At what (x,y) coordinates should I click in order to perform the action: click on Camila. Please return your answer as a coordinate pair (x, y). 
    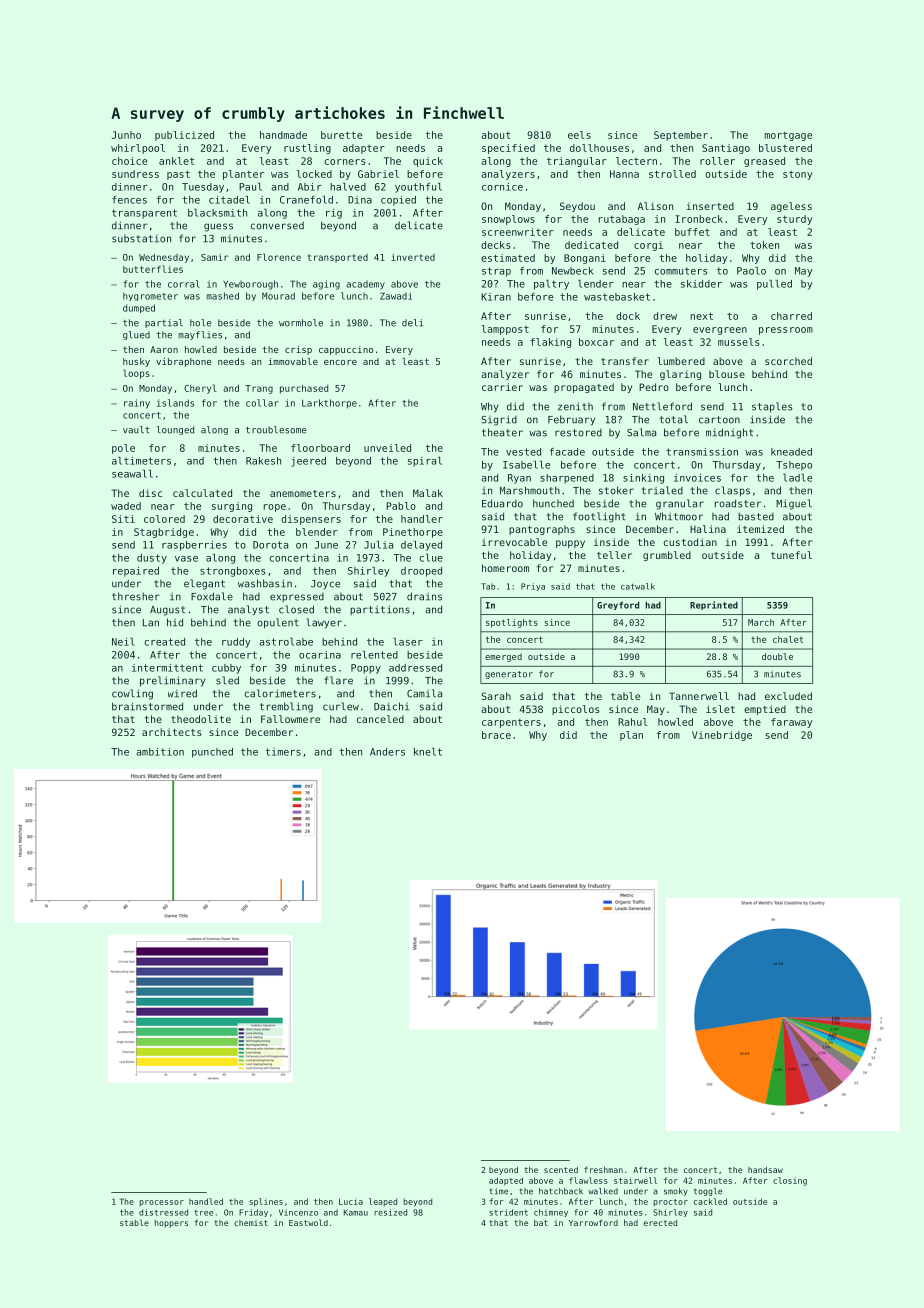
    Looking at the image, I should click on (424, 693).
